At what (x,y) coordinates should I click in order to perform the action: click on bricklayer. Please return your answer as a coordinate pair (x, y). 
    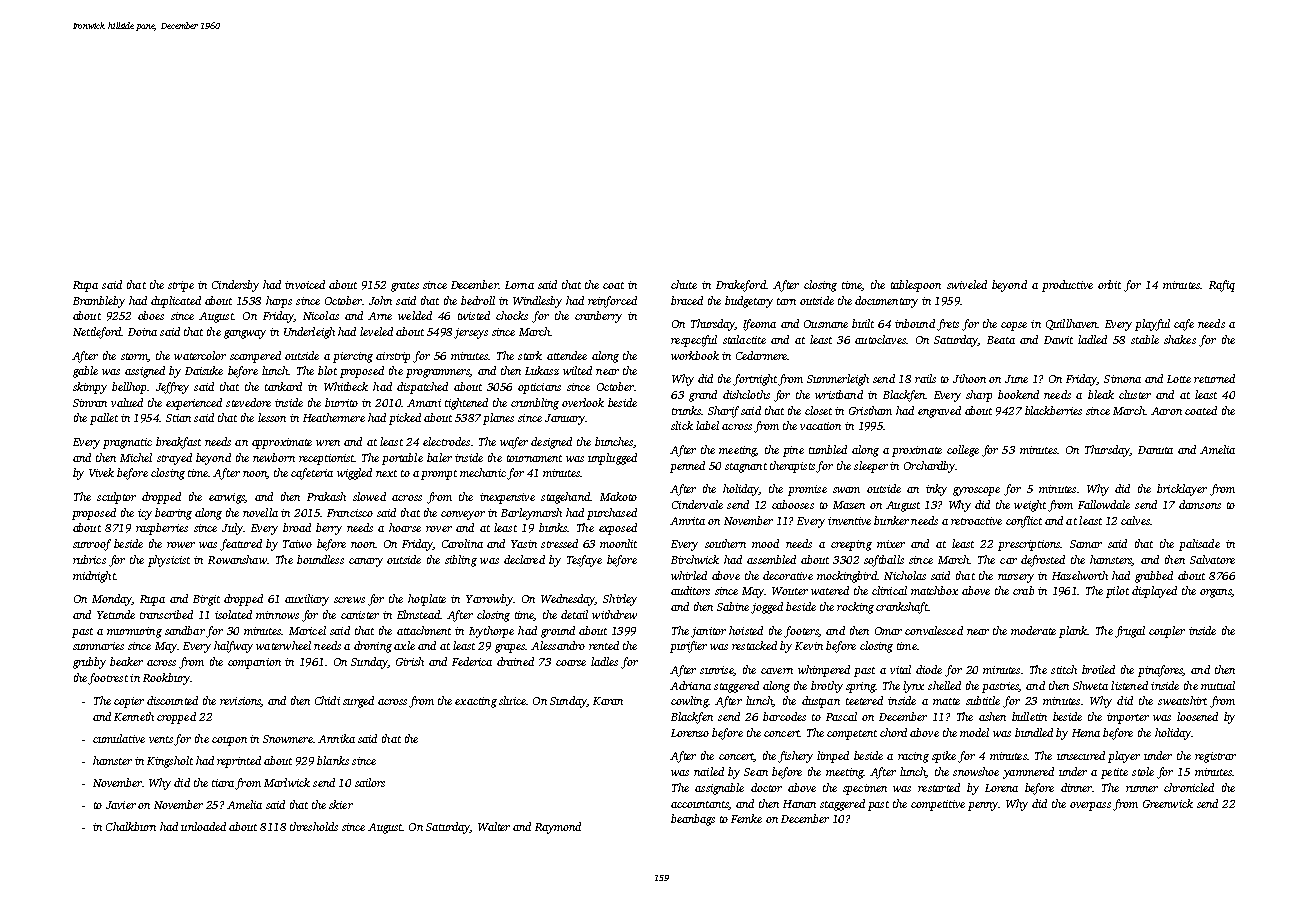
    Looking at the image, I should click on (1182, 490).
